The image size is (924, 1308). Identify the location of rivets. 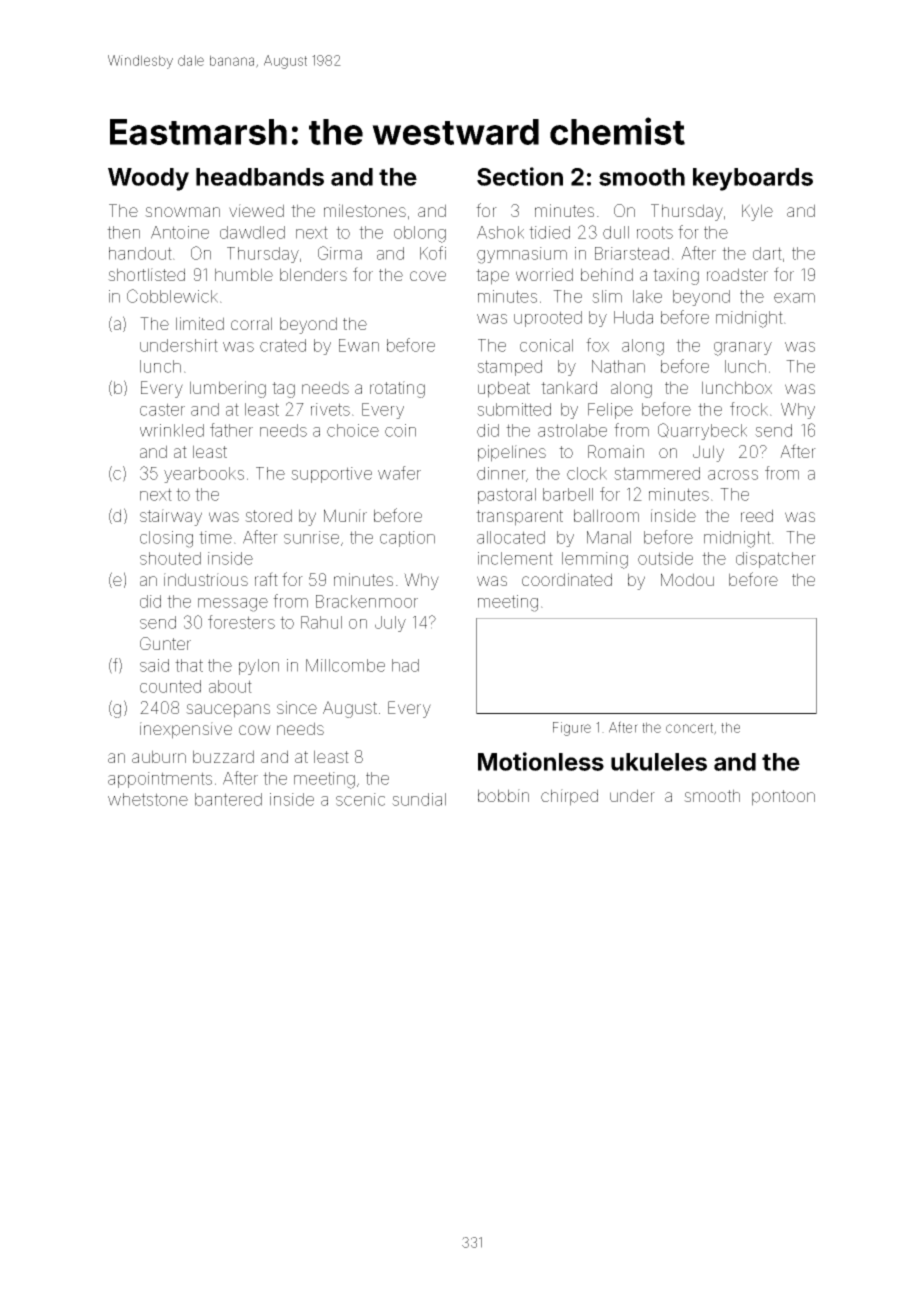
(330, 409).
